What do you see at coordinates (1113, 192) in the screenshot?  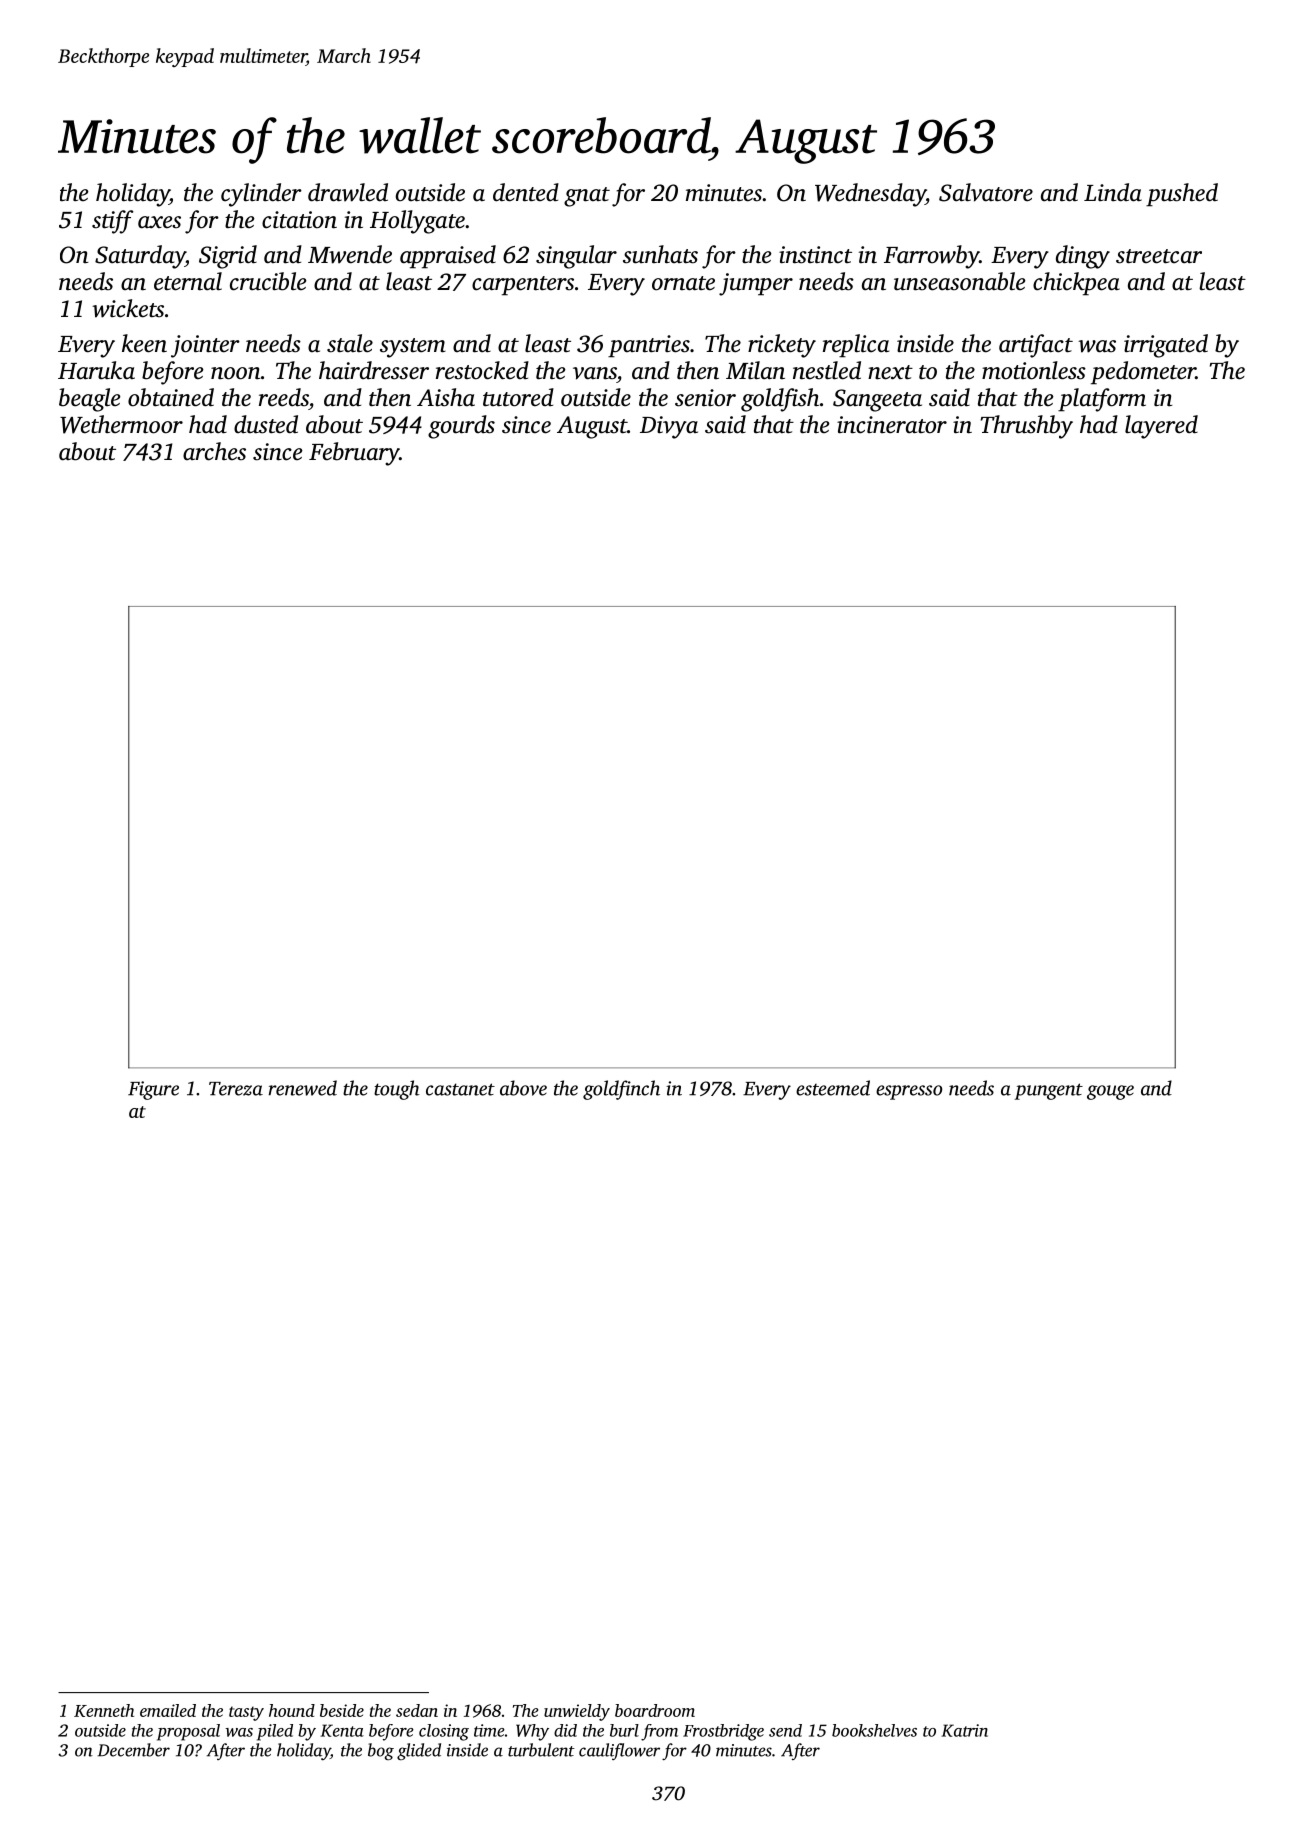 I see `Linda` at bounding box center [1113, 192].
